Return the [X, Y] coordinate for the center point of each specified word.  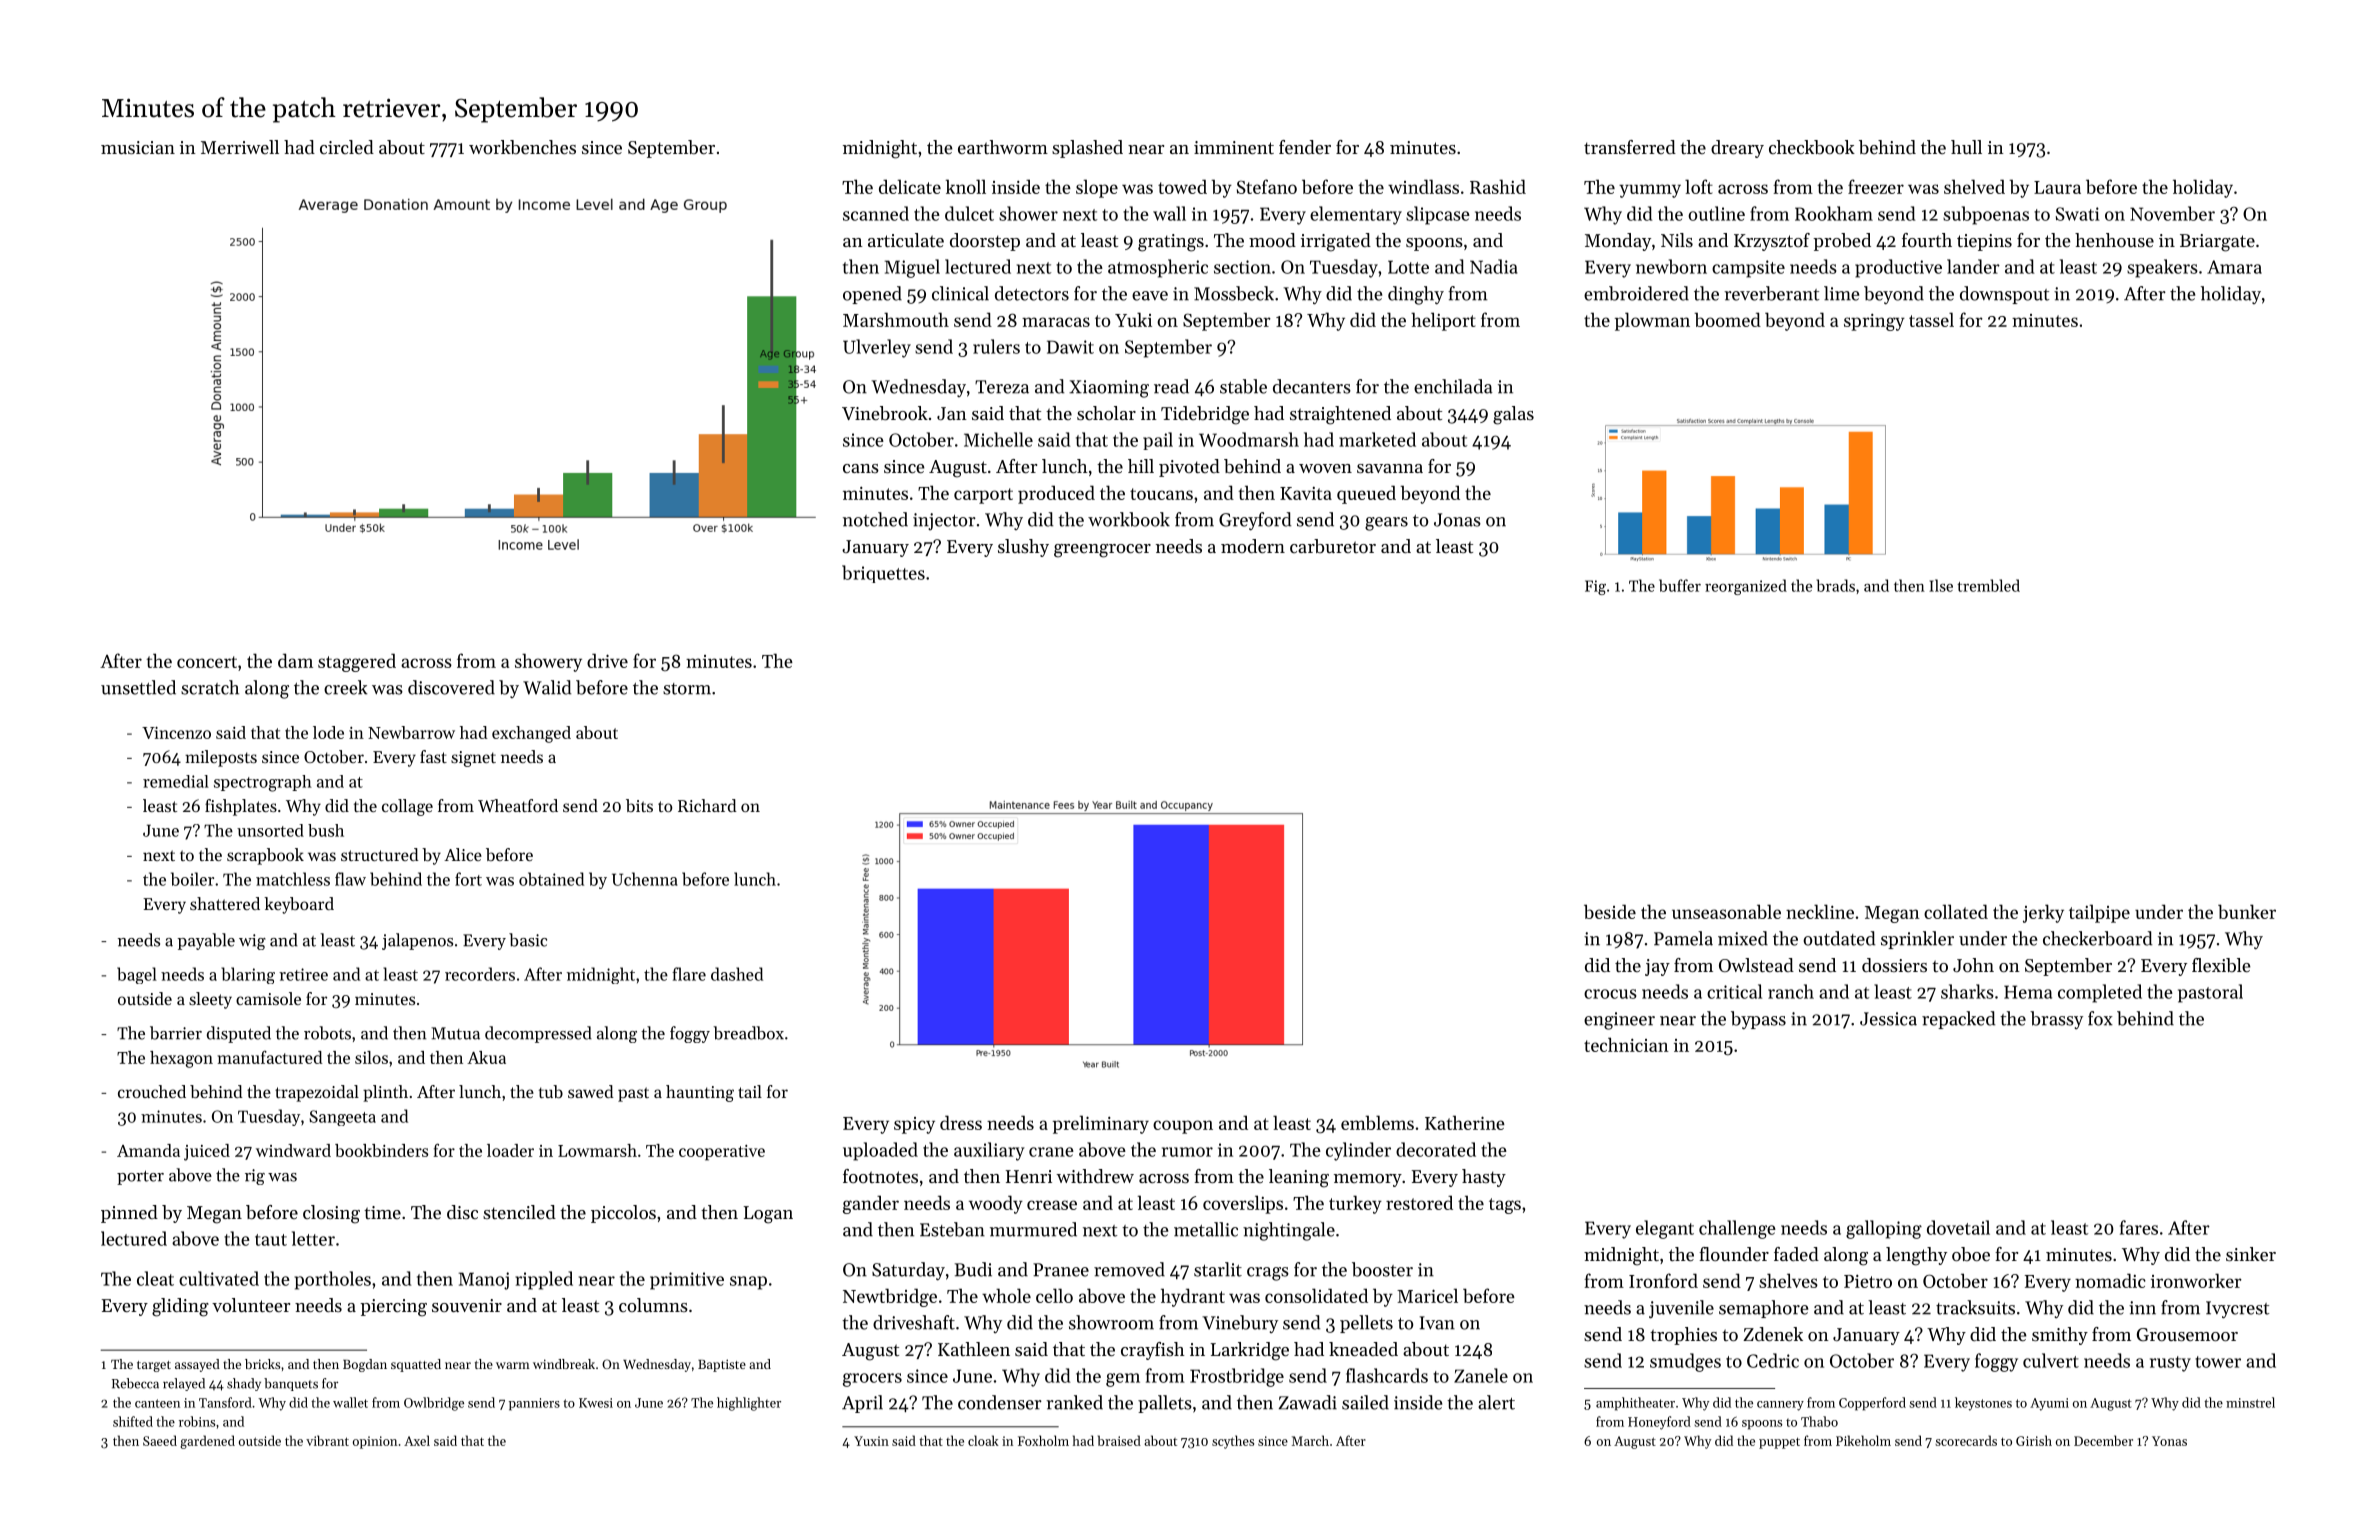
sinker [2251, 1254]
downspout [2004, 295]
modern [1253, 546]
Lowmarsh [597, 1150]
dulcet [969, 213]
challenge [1737, 1229]
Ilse [1941, 585]
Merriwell [240, 147]
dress [961, 1122]
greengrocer [1102, 551]
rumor [1187, 1152]
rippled [544, 1280]
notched [875, 519]
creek [345, 687]
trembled [1988, 585]
